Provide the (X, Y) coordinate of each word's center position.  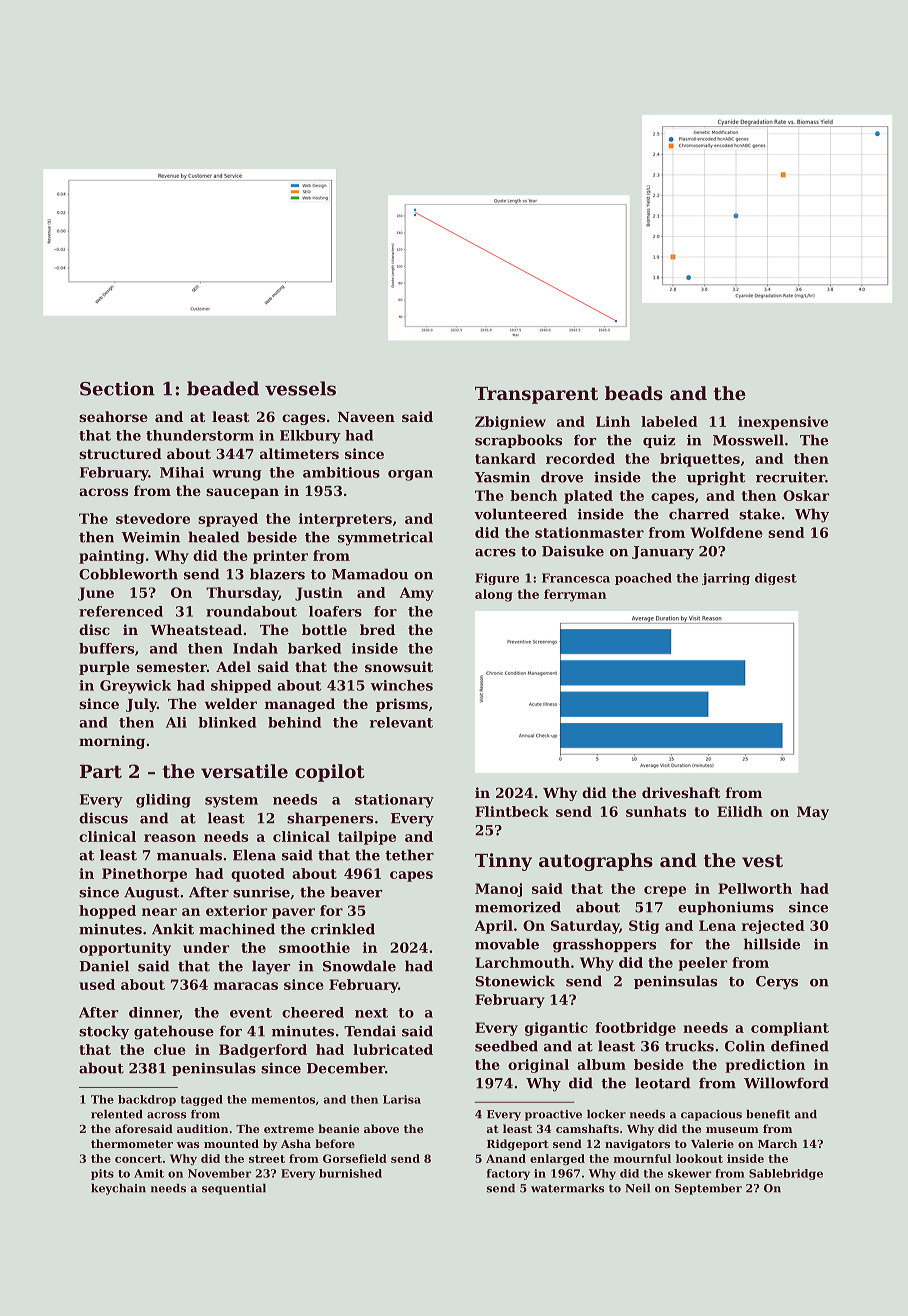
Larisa (402, 1099)
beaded (223, 388)
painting (111, 557)
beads (634, 393)
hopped (107, 912)
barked (314, 648)
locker (606, 1114)
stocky (104, 1032)
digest (776, 579)
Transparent (536, 395)
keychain (118, 1189)
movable (507, 944)
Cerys (777, 983)
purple (104, 668)
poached (643, 579)
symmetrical (385, 538)
